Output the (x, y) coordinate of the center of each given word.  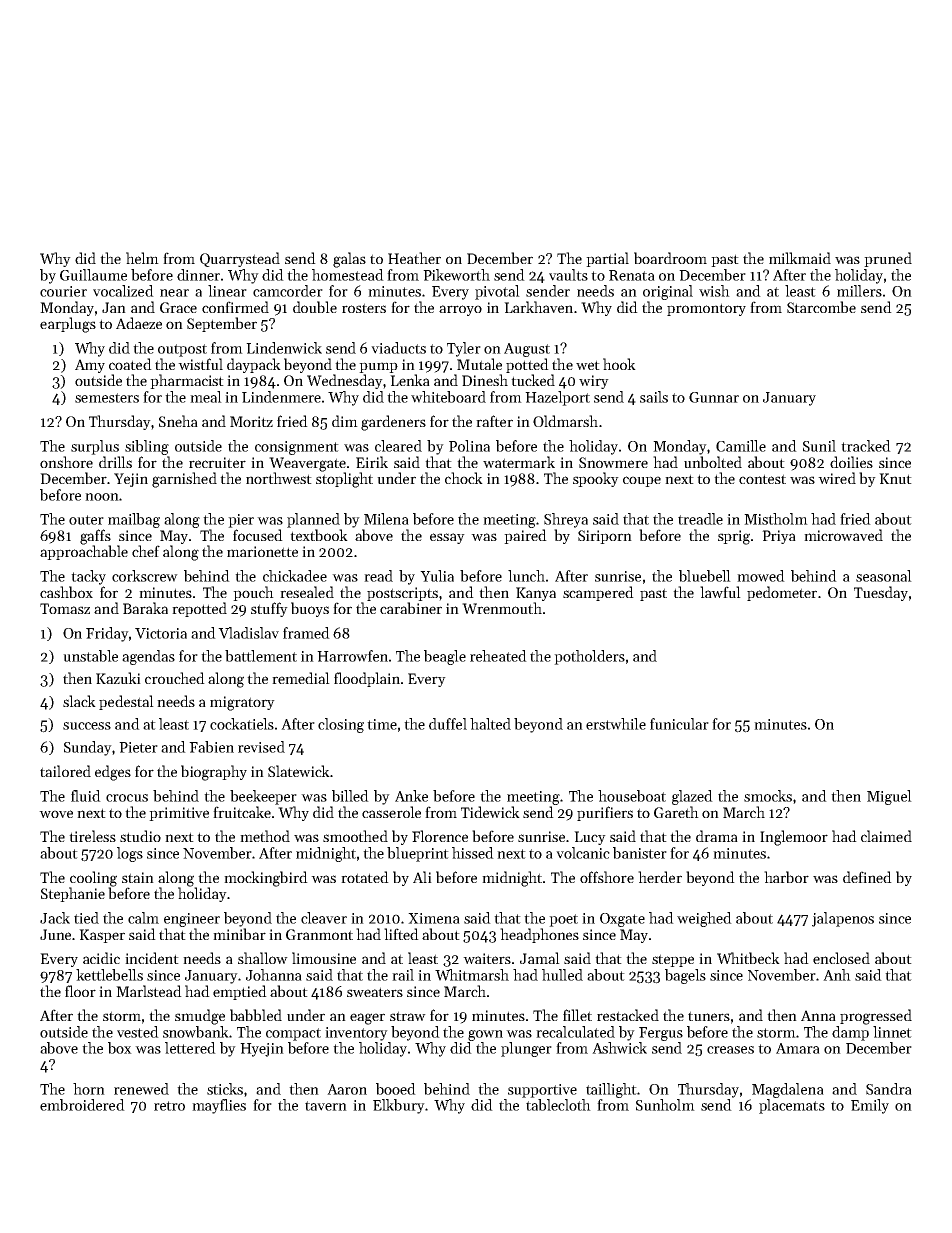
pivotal (497, 292)
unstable (90, 656)
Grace (178, 307)
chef (146, 551)
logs (130, 854)
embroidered (82, 1105)
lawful (720, 592)
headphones (539, 935)
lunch (526, 576)
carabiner (411, 608)
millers (859, 291)
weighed (704, 919)
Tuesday (881, 593)
